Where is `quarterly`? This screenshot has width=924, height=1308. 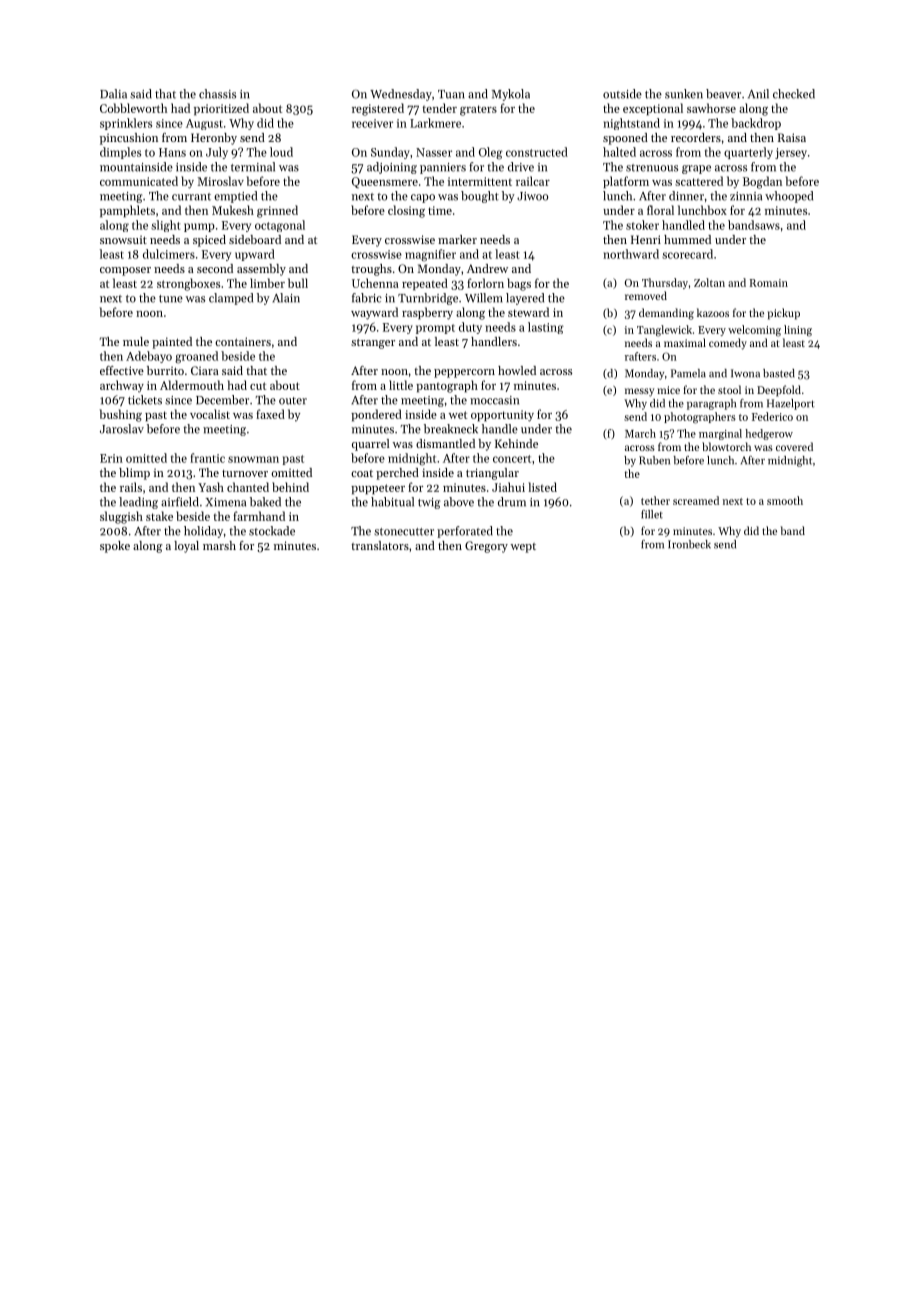 quarterly is located at coordinates (748, 153).
